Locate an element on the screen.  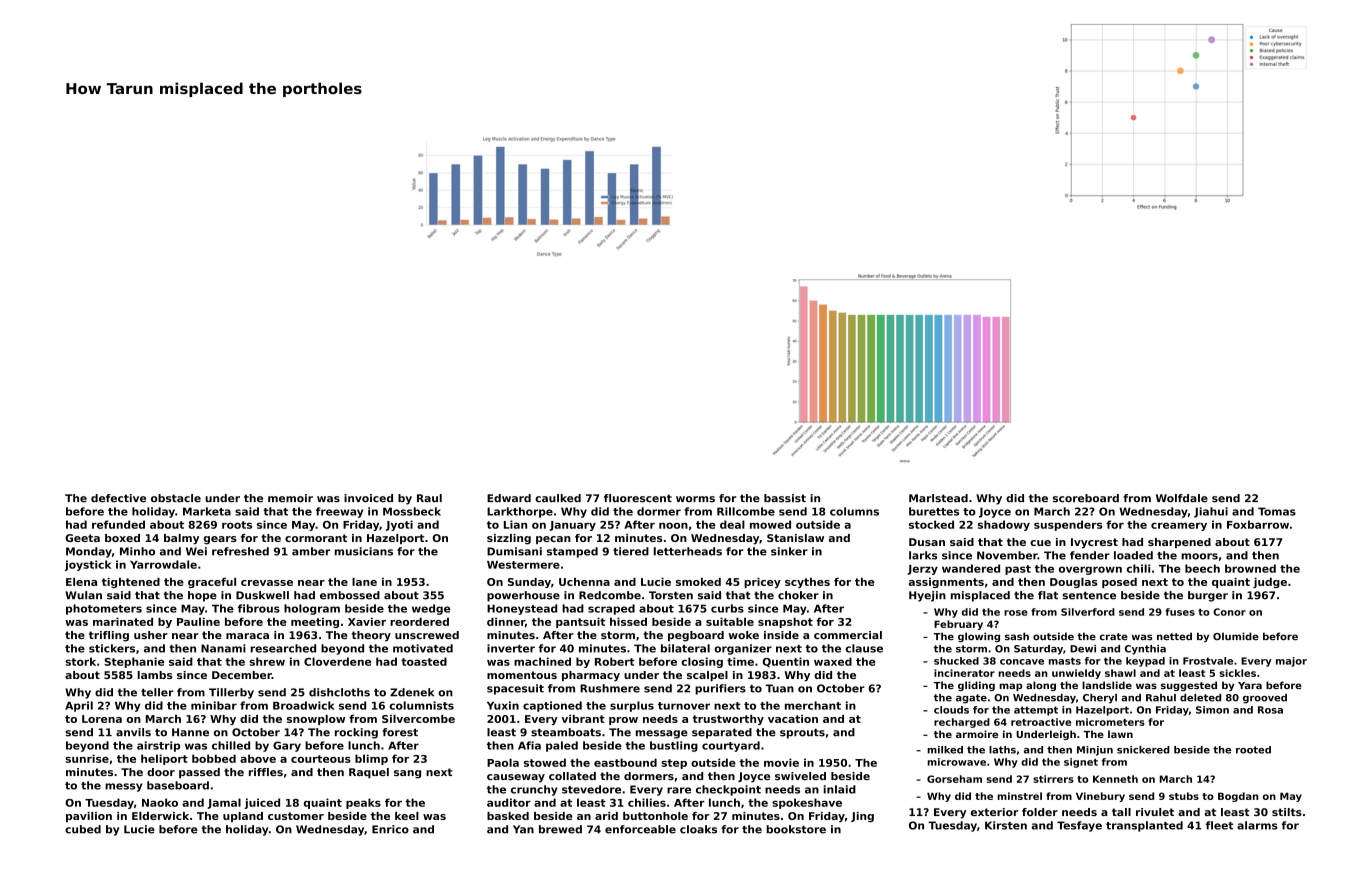
surplus is located at coordinates (632, 706).
